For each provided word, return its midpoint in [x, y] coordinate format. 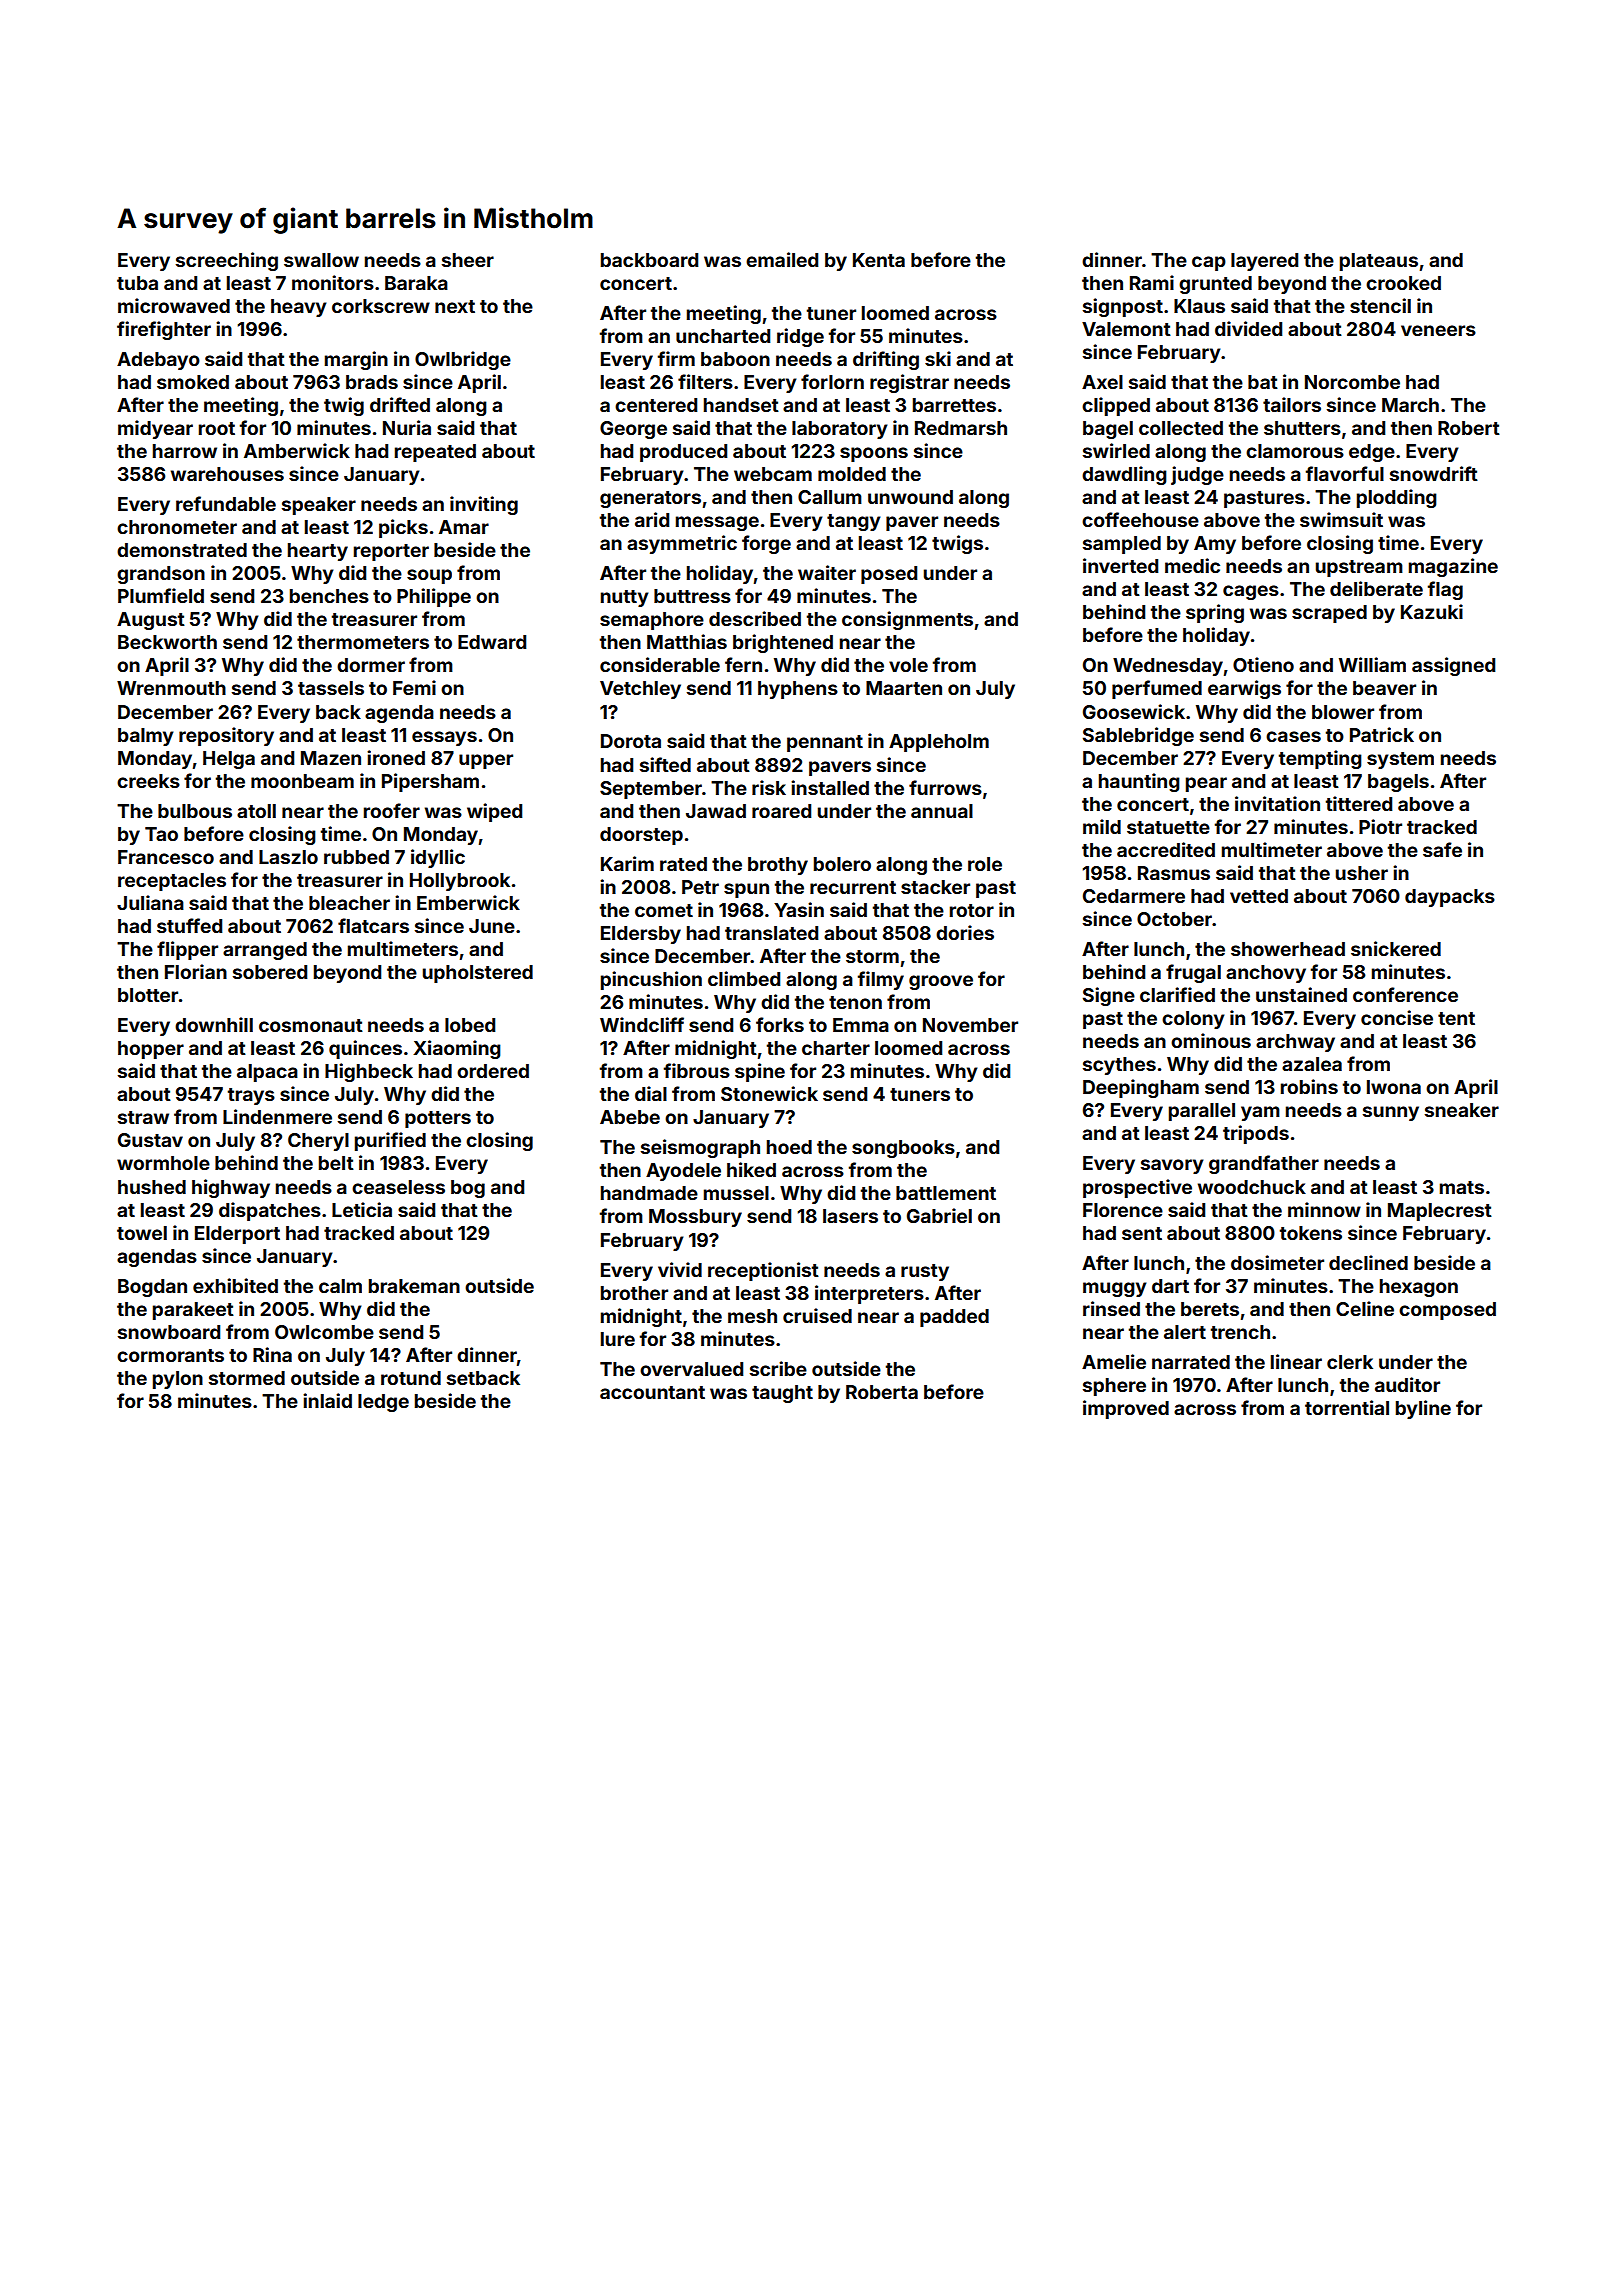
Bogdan [152, 1288]
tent [1456, 1018]
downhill [214, 1024]
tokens [1311, 1233]
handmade [649, 1193]
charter [836, 1048]
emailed [782, 259]
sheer [468, 260]
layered [1264, 262]
